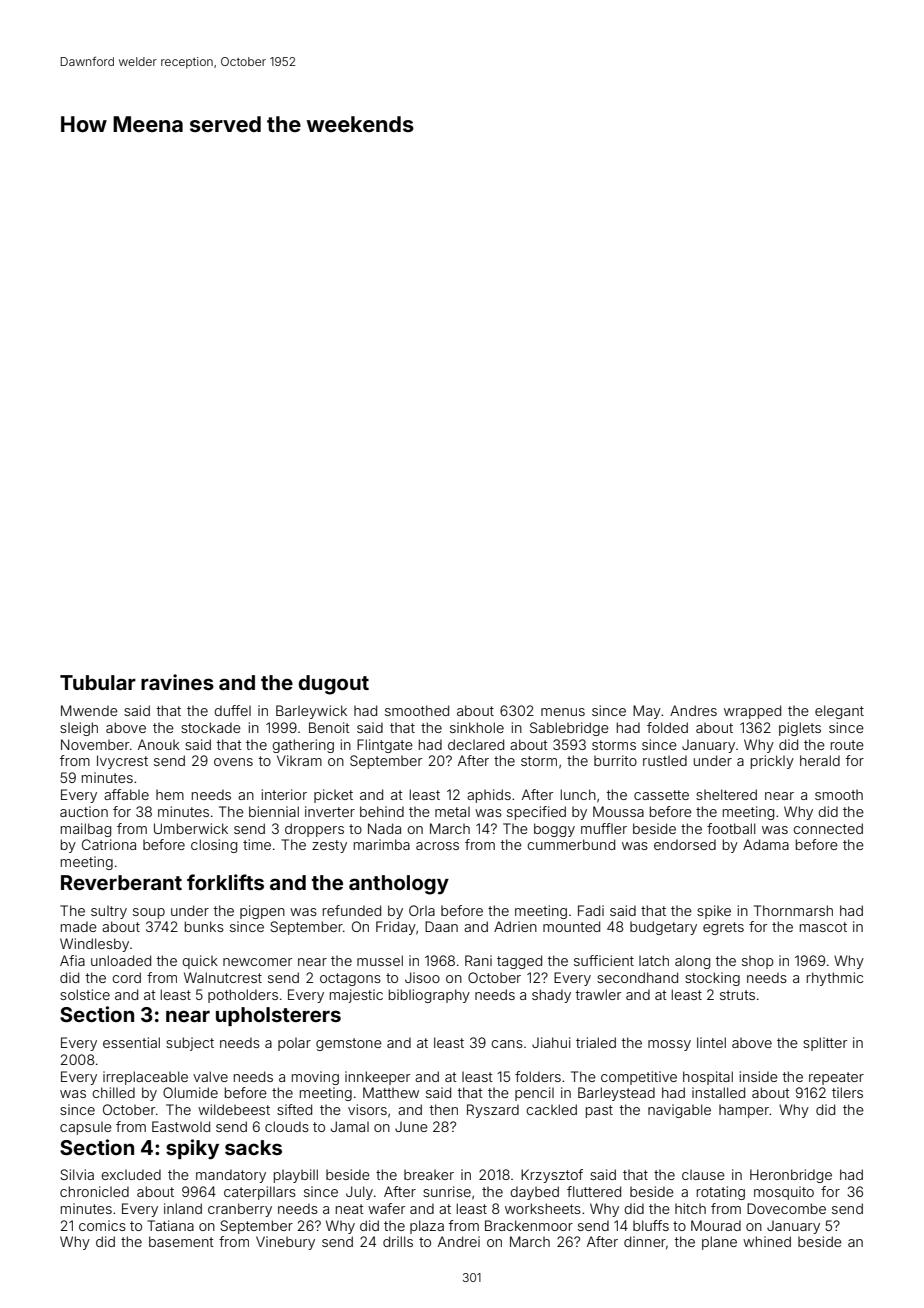 The height and width of the screenshot is (1308, 924). I want to click on drills, so click(398, 1241).
